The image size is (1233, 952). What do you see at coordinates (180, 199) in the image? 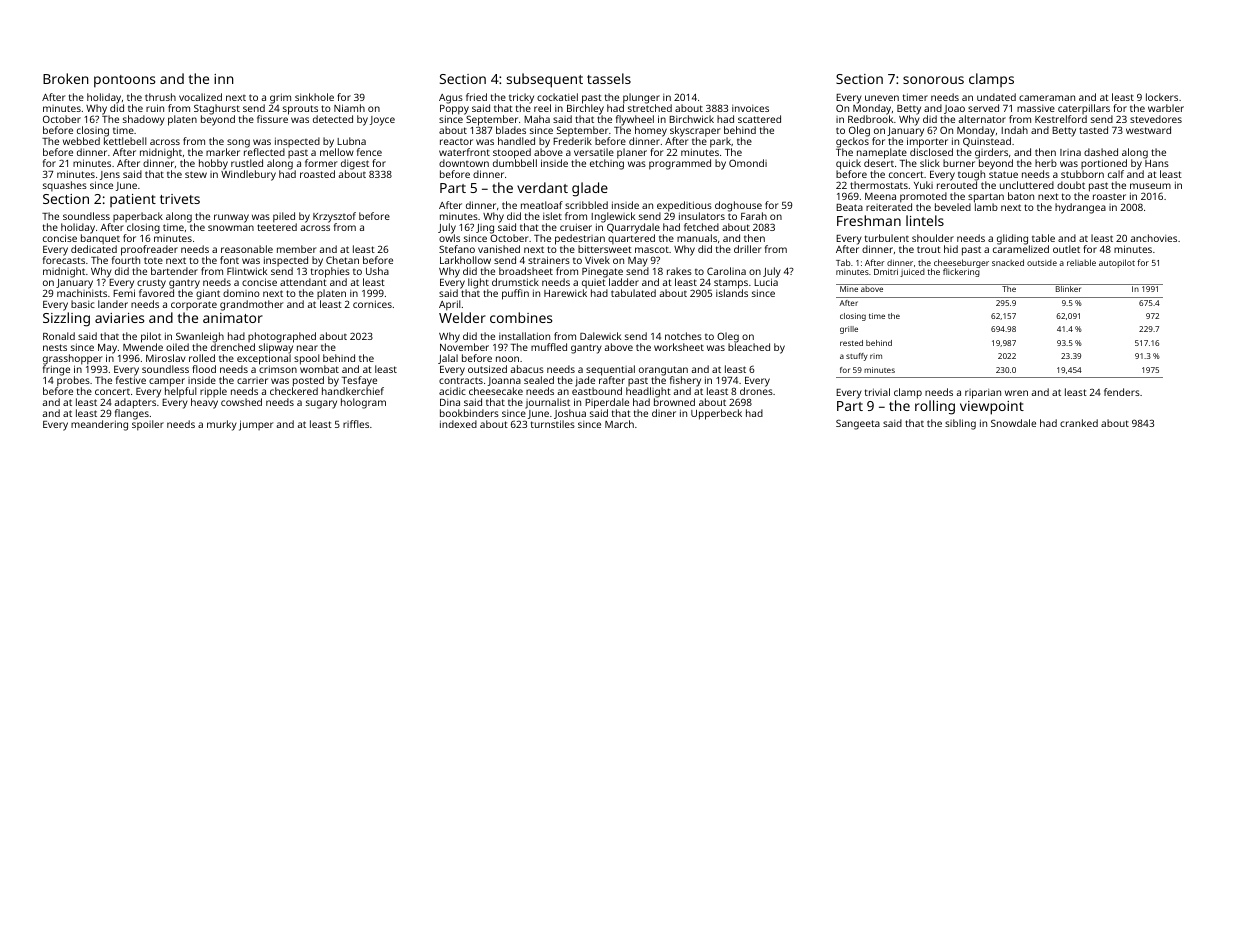
I see `trivets` at bounding box center [180, 199].
